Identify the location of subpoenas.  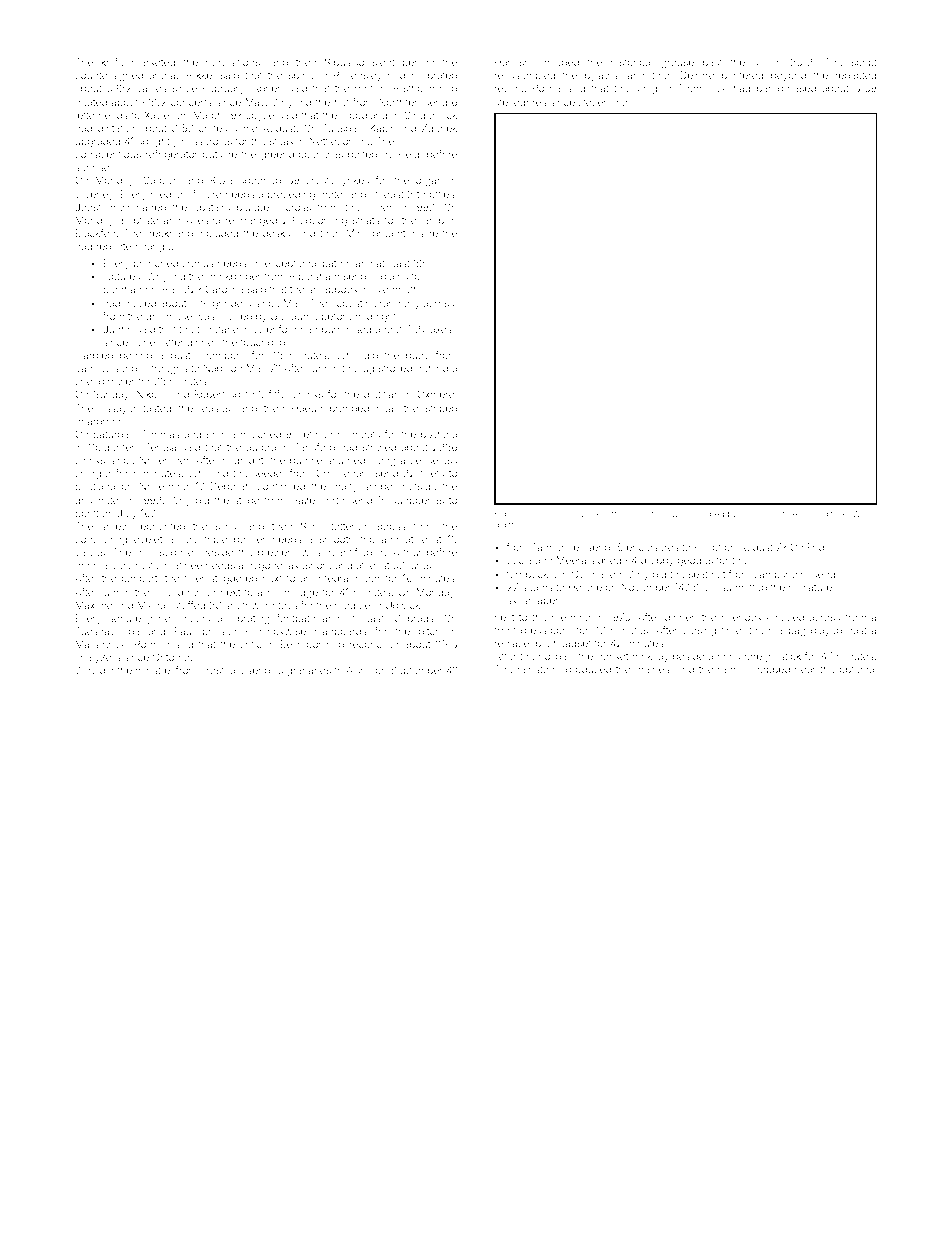
(418, 501).
